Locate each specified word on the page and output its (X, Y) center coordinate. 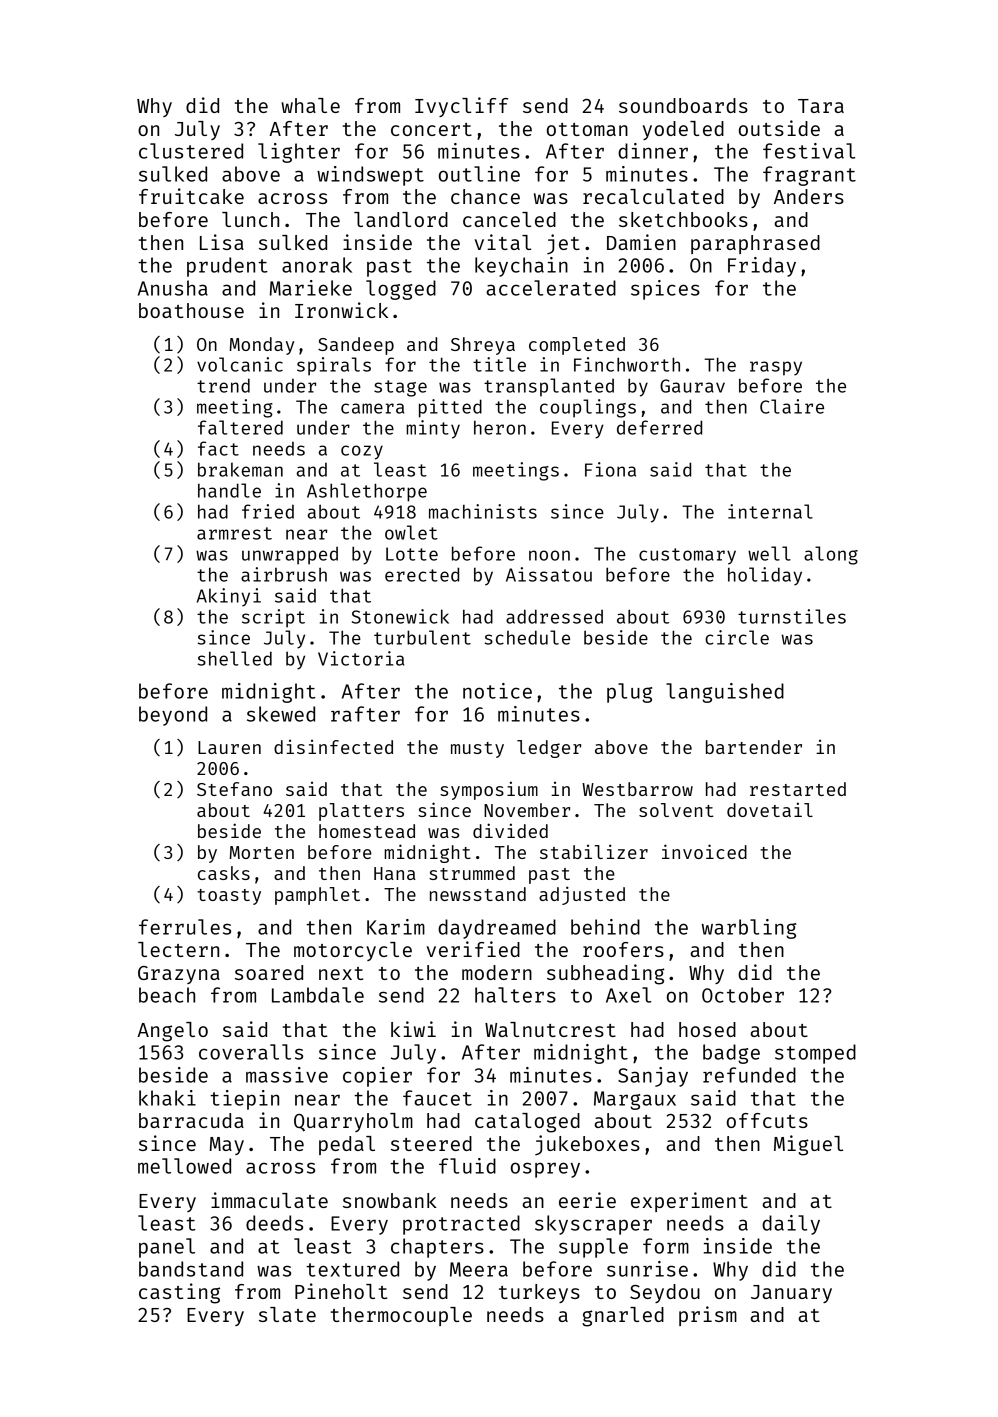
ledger (549, 749)
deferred (659, 427)
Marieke (311, 288)
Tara (821, 106)
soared (269, 972)
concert (431, 129)
